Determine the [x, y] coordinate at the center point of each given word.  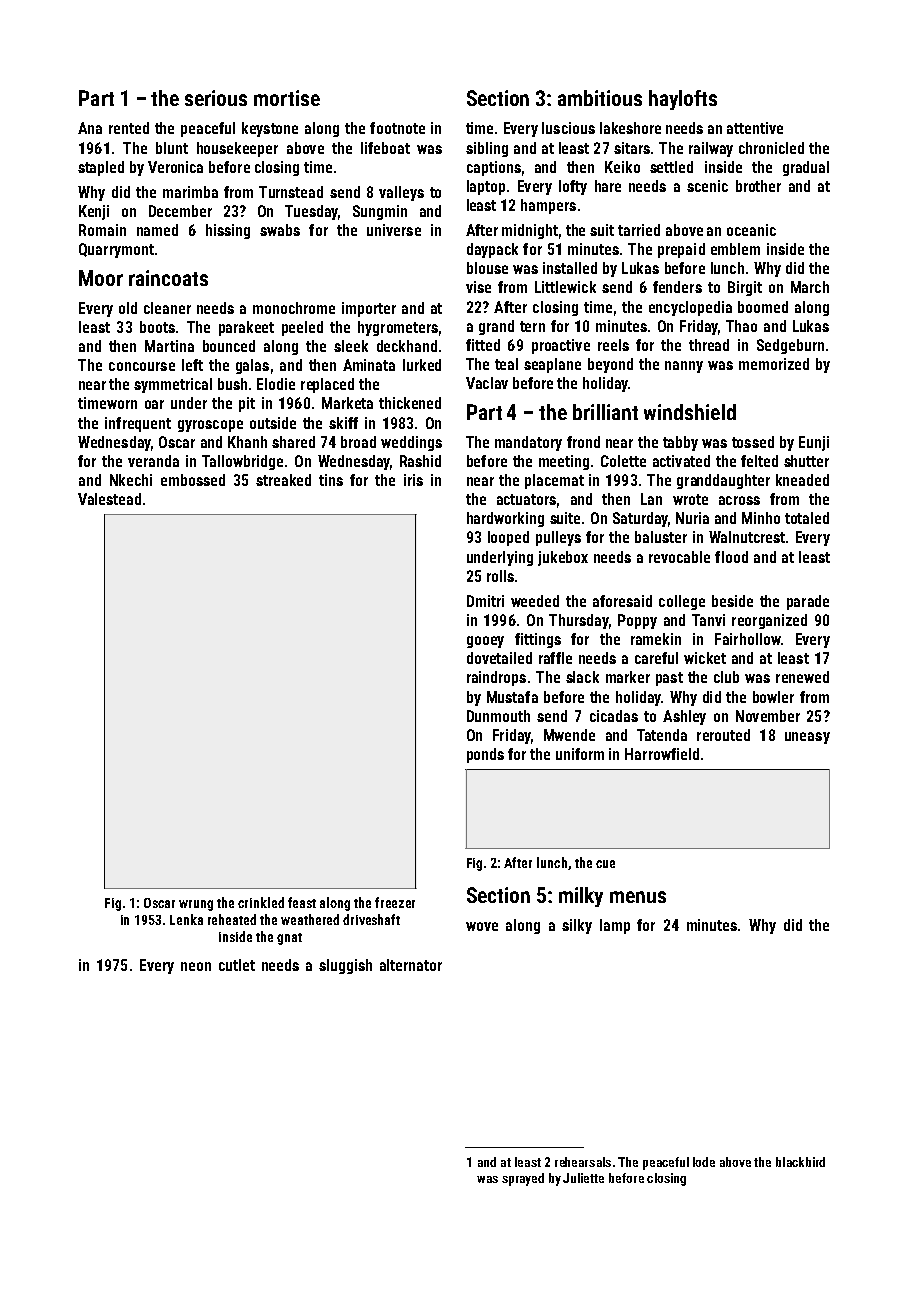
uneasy [807, 738]
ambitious [600, 98]
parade [808, 602]
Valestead [109, 499]
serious [216, 98]
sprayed [523, 1179]
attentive [755, 128]
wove [482, 926]
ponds [485, 755]
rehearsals [583, 1162]
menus [638, 897]
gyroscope [210, 426]
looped [508, 538]
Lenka [186, 919]
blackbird [800, 1162]
